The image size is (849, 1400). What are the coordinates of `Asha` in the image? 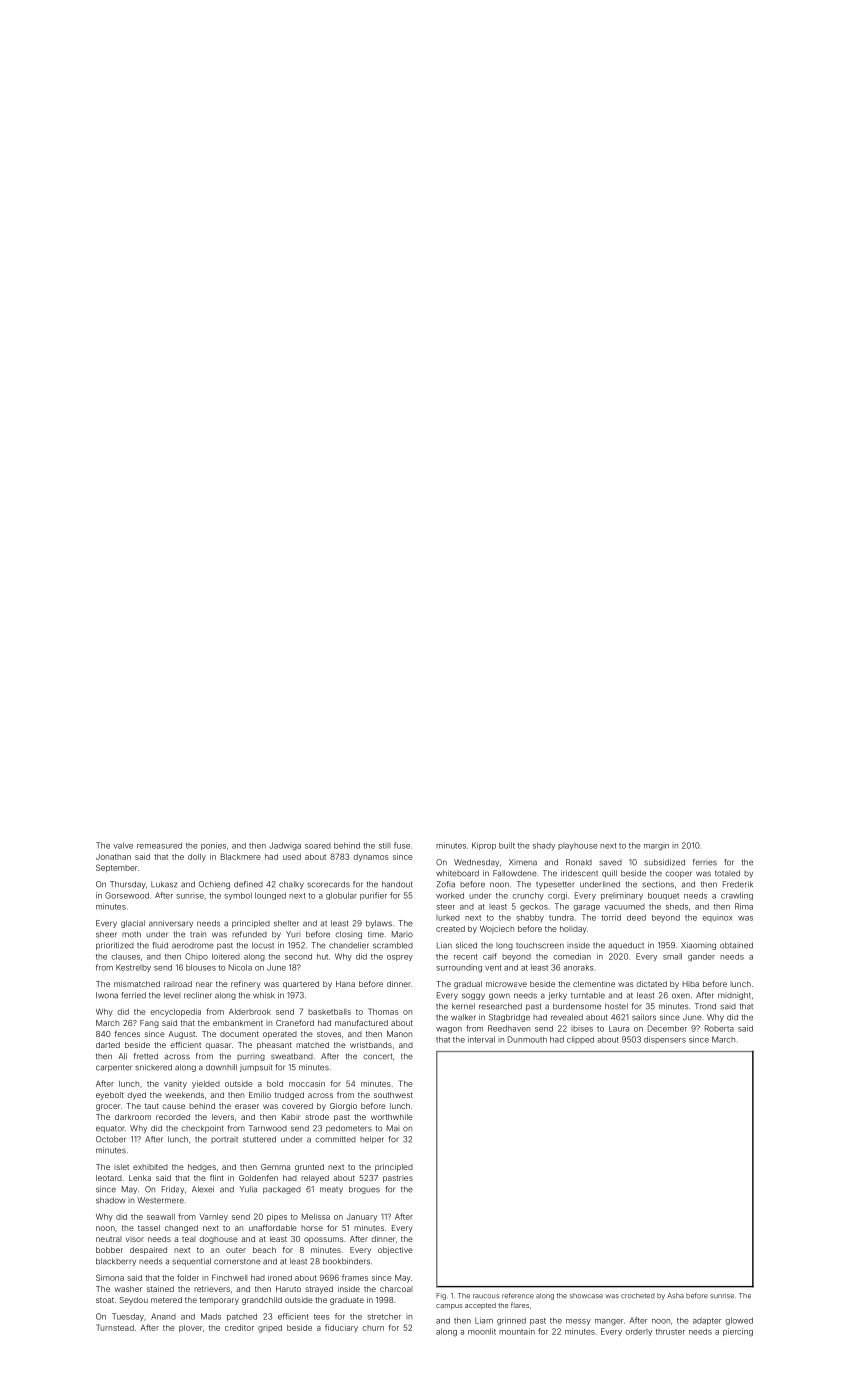 It's located at (675, 1296).
